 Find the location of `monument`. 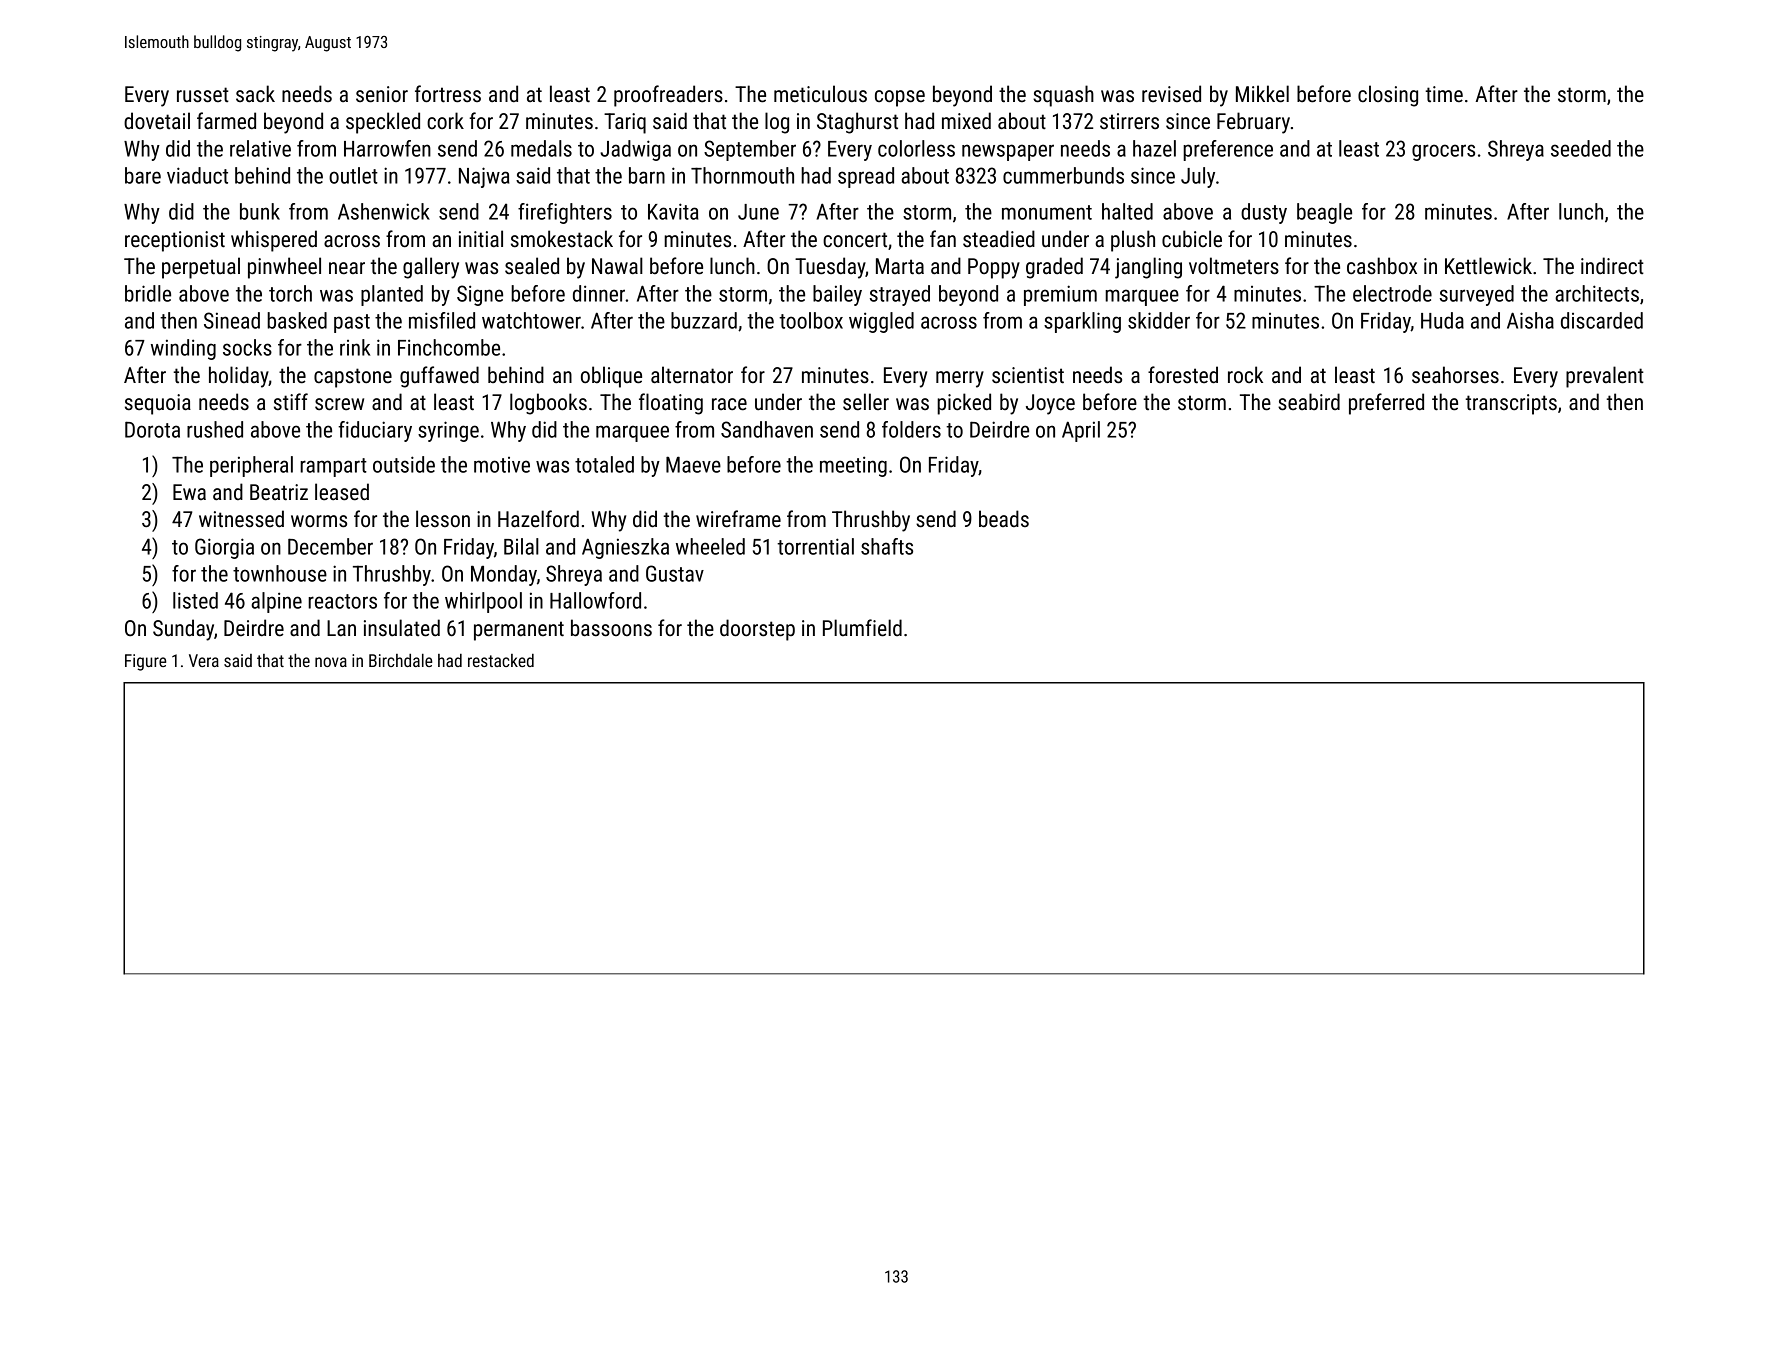

monument is located at coordinates (1047, 212).
